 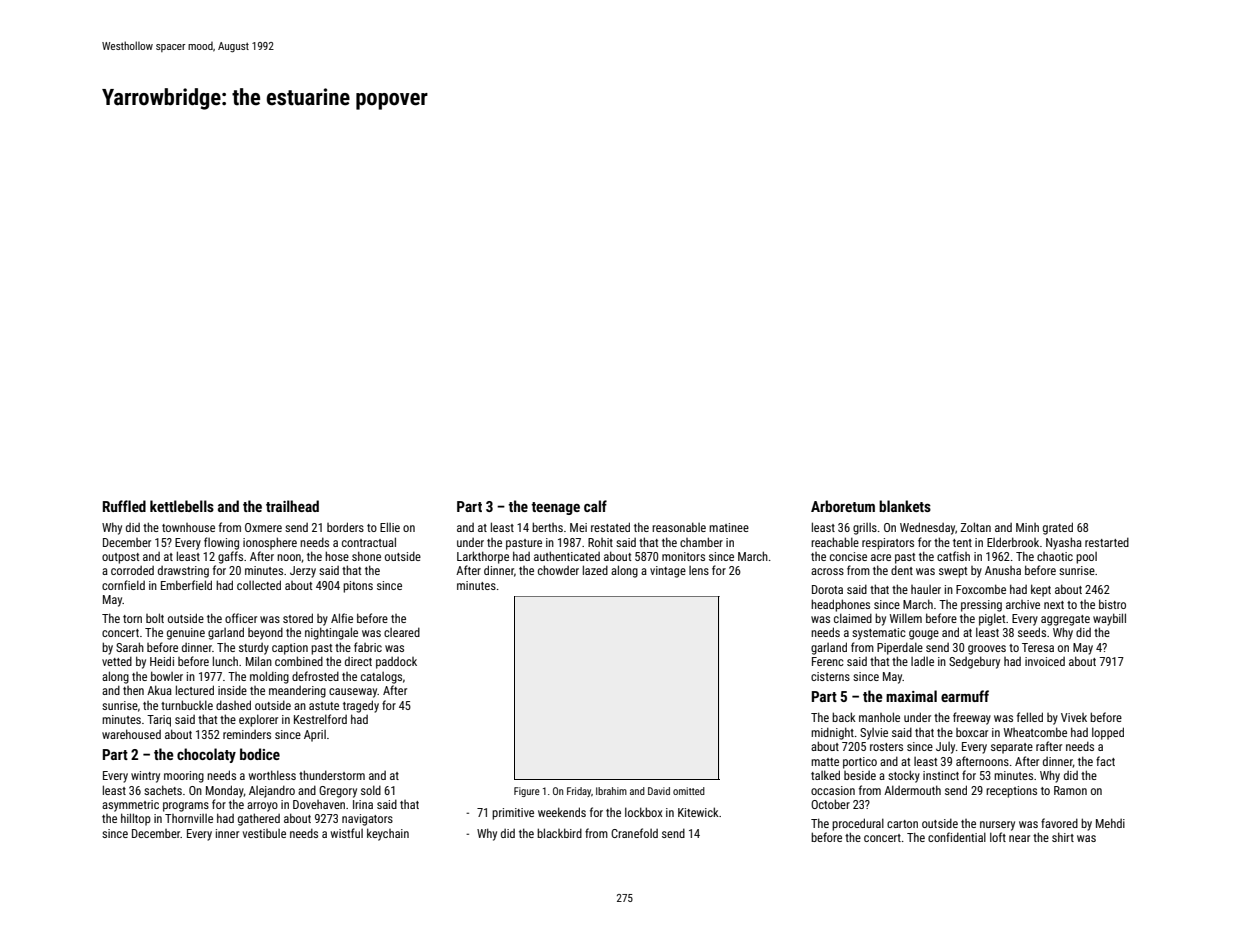 I want to click on teenage, so click(x=555, y=508).
